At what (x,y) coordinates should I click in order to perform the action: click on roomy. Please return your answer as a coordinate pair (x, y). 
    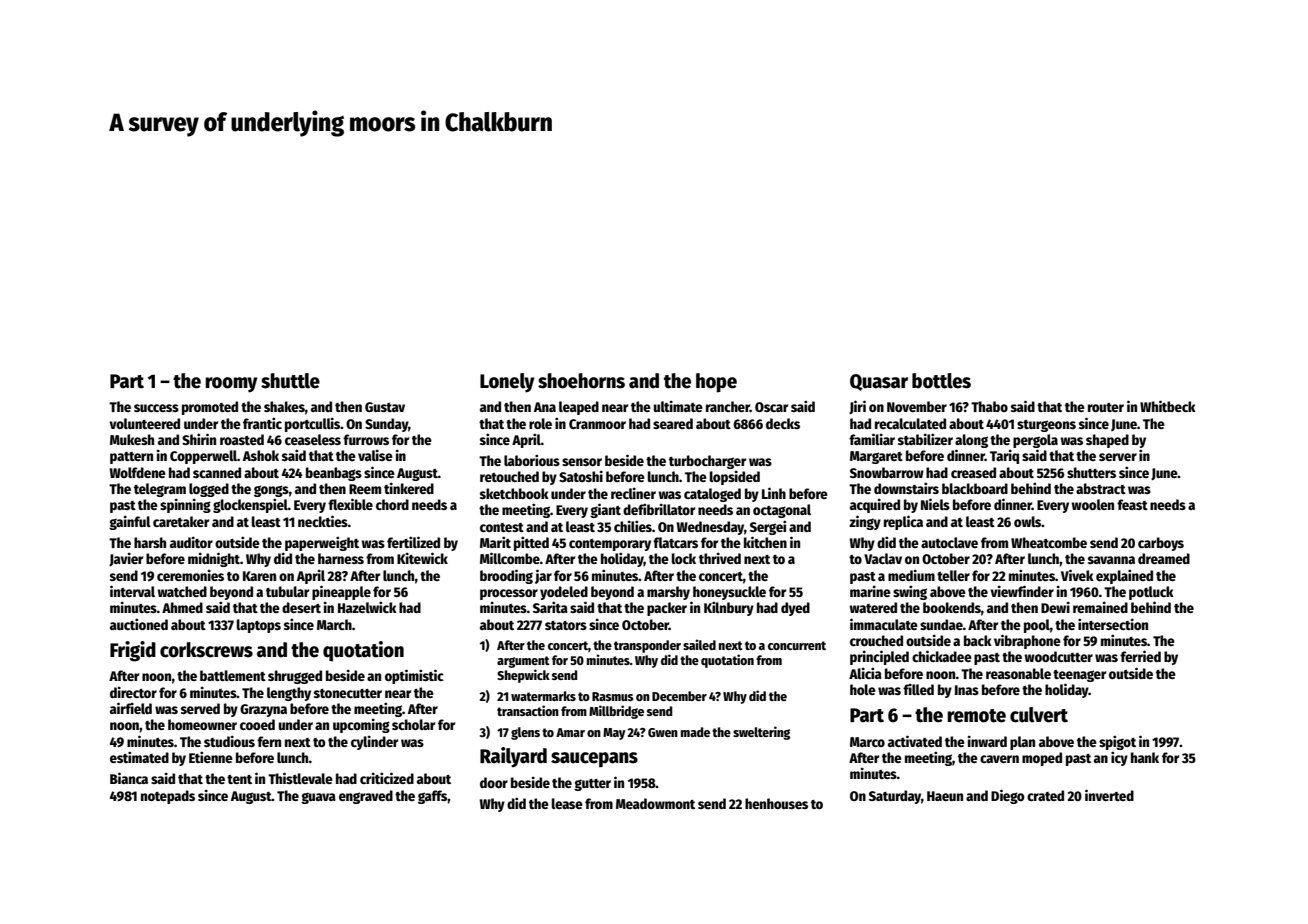
    Looking at the image, I should click on (231, 385).
